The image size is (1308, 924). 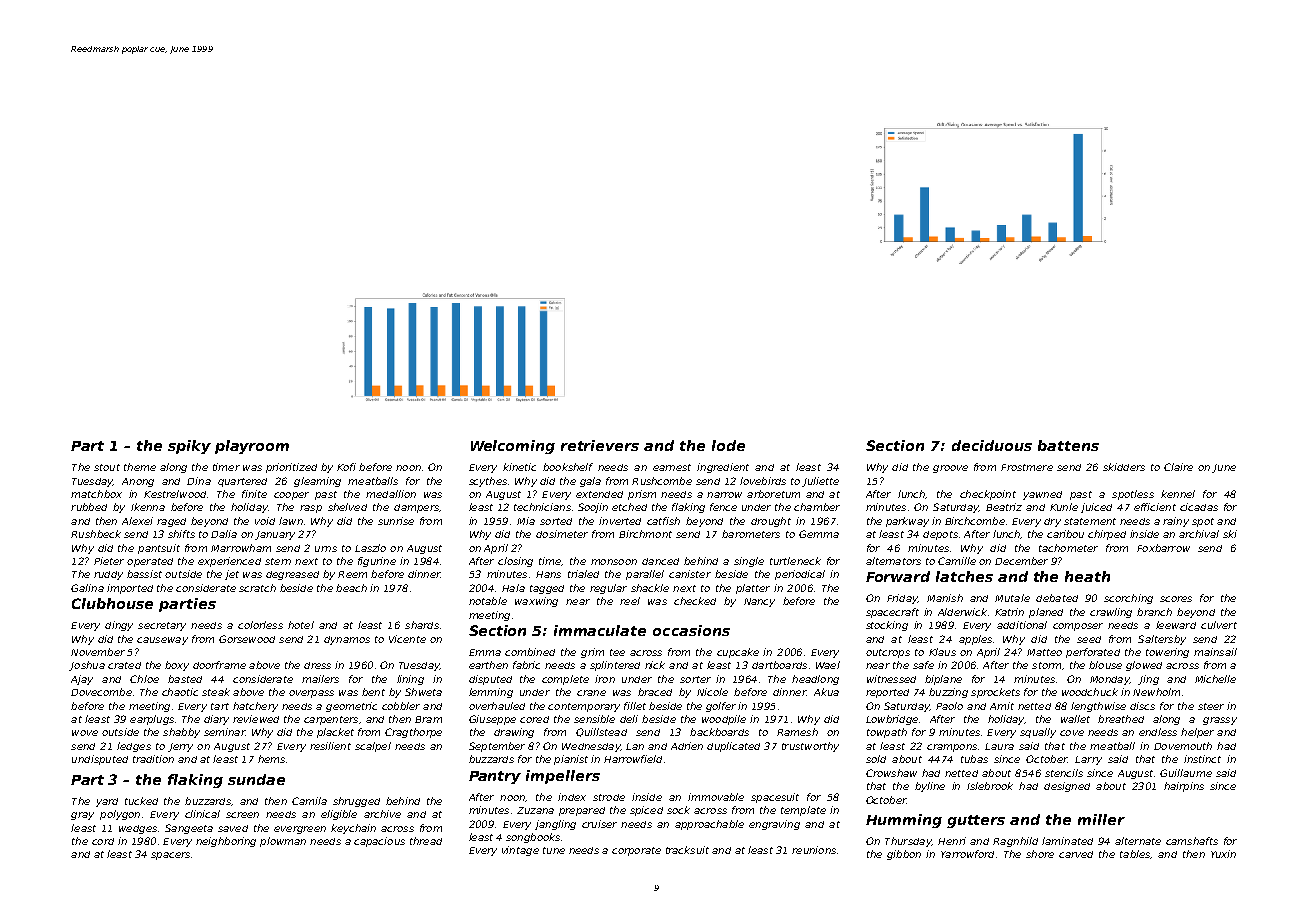 I want to click on gray, so click(x=82, y=816).
